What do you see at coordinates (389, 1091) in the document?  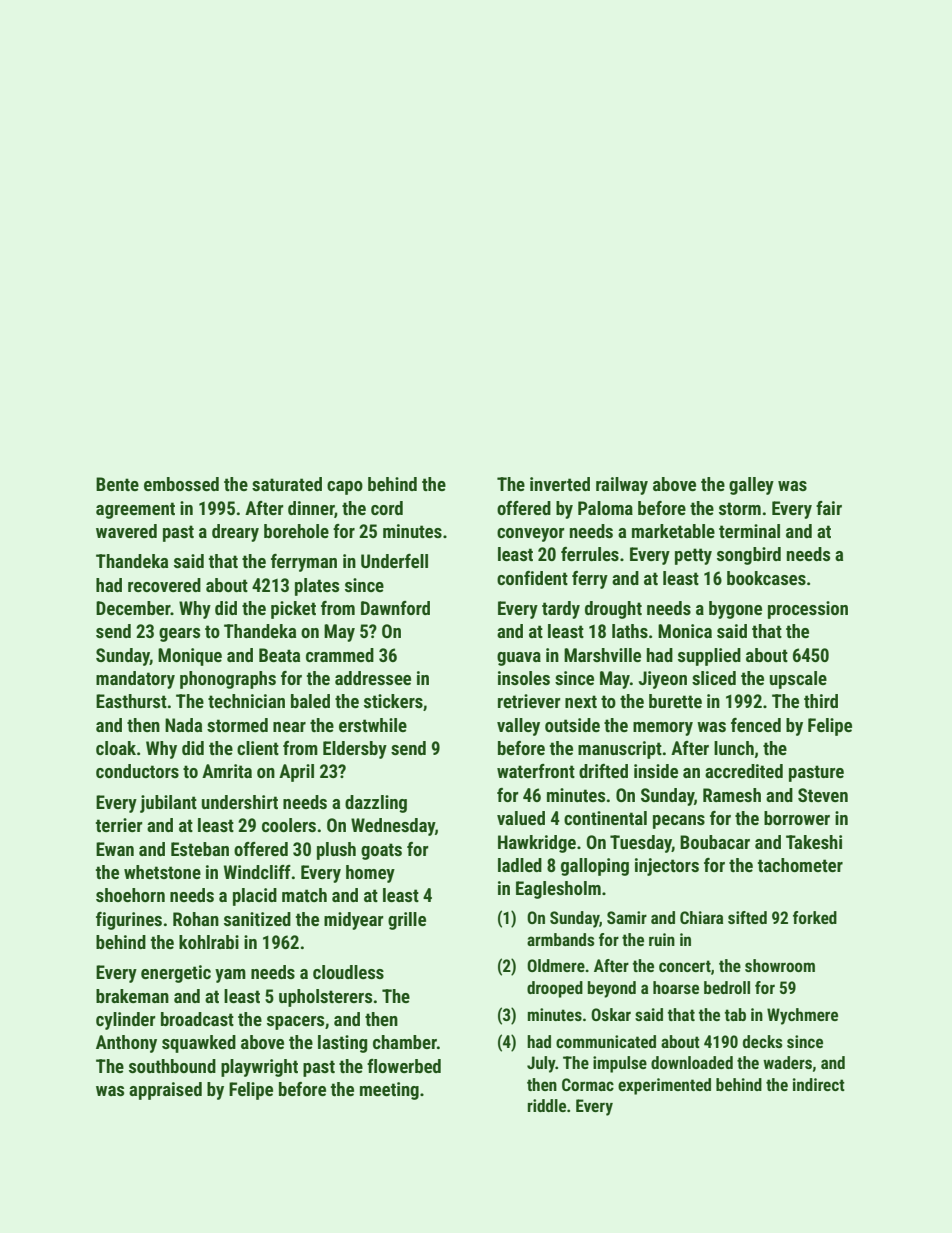 I see `meeting` at bounding box center [389, 1091].
